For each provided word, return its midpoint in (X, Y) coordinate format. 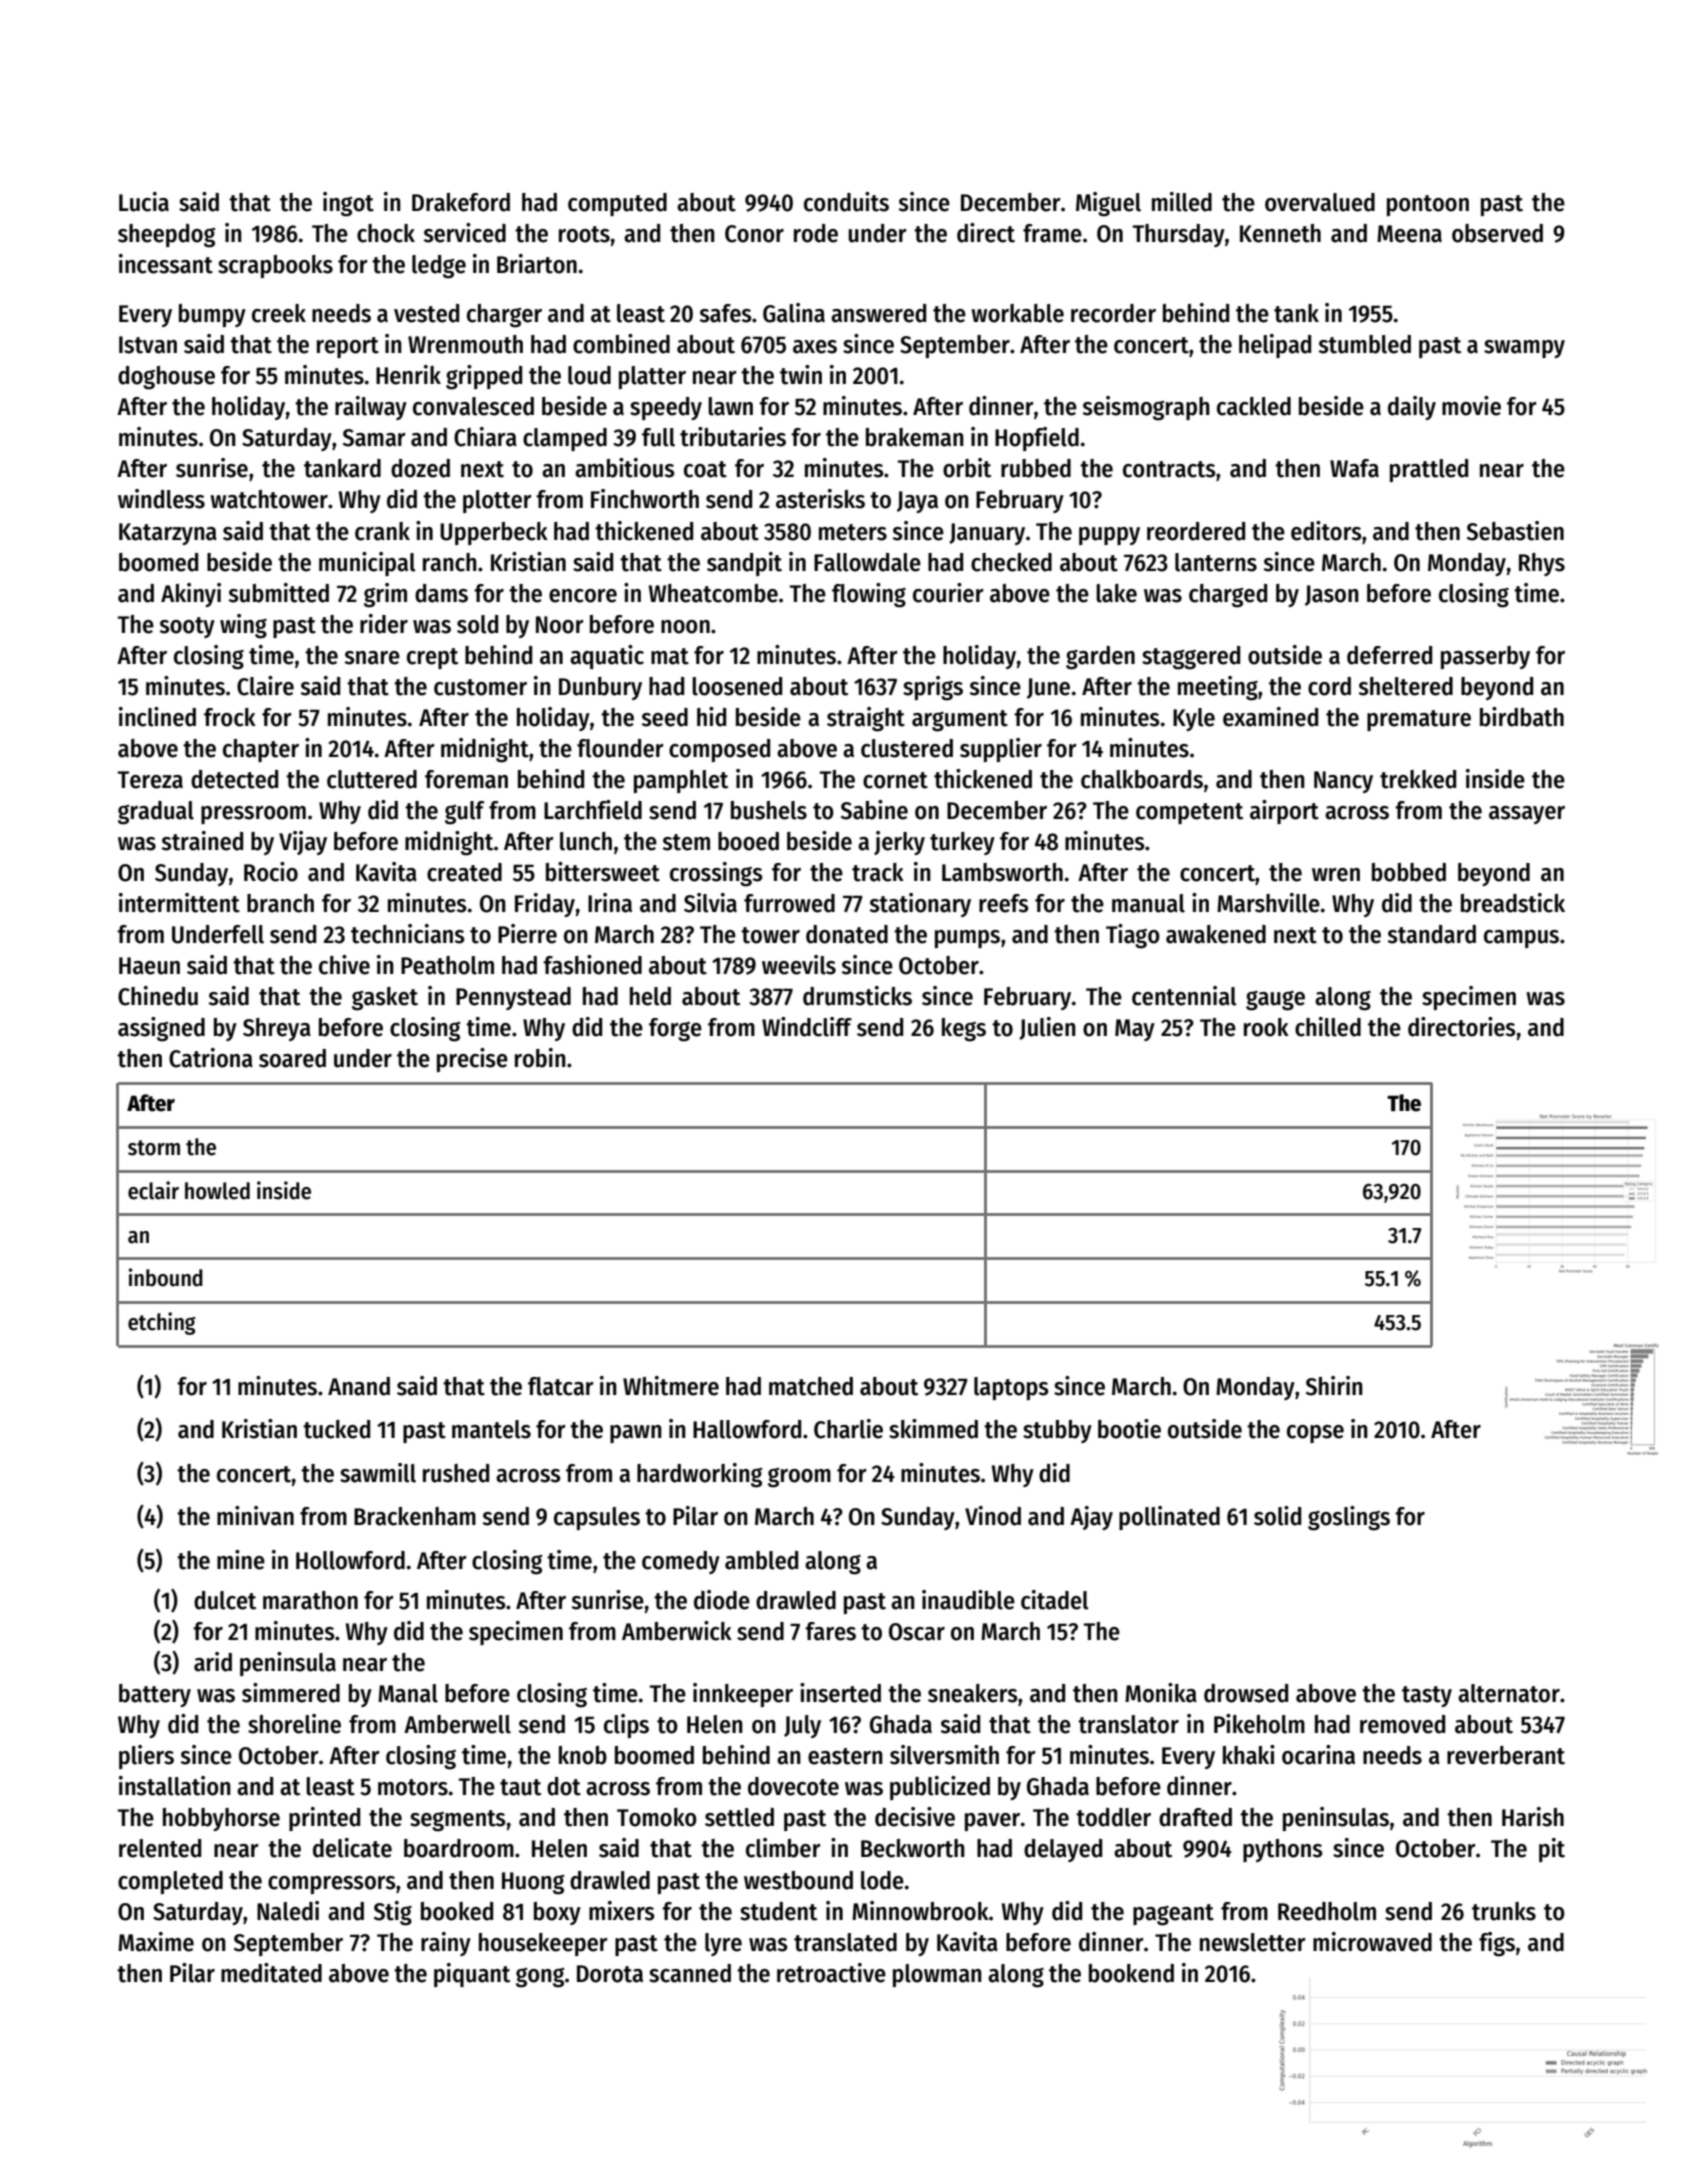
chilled (1328, 1027)
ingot (348, 204)
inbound (166, 1277)
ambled (761, 1560)
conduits (846, 202)
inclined (157, 717)
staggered (1191, 658)
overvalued (1320, 202)
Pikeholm (1259, 1724)
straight (866, 719)
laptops (1011, 1388)
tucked (336, 1429)
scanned (690, 1973)
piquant (472, 1975)
